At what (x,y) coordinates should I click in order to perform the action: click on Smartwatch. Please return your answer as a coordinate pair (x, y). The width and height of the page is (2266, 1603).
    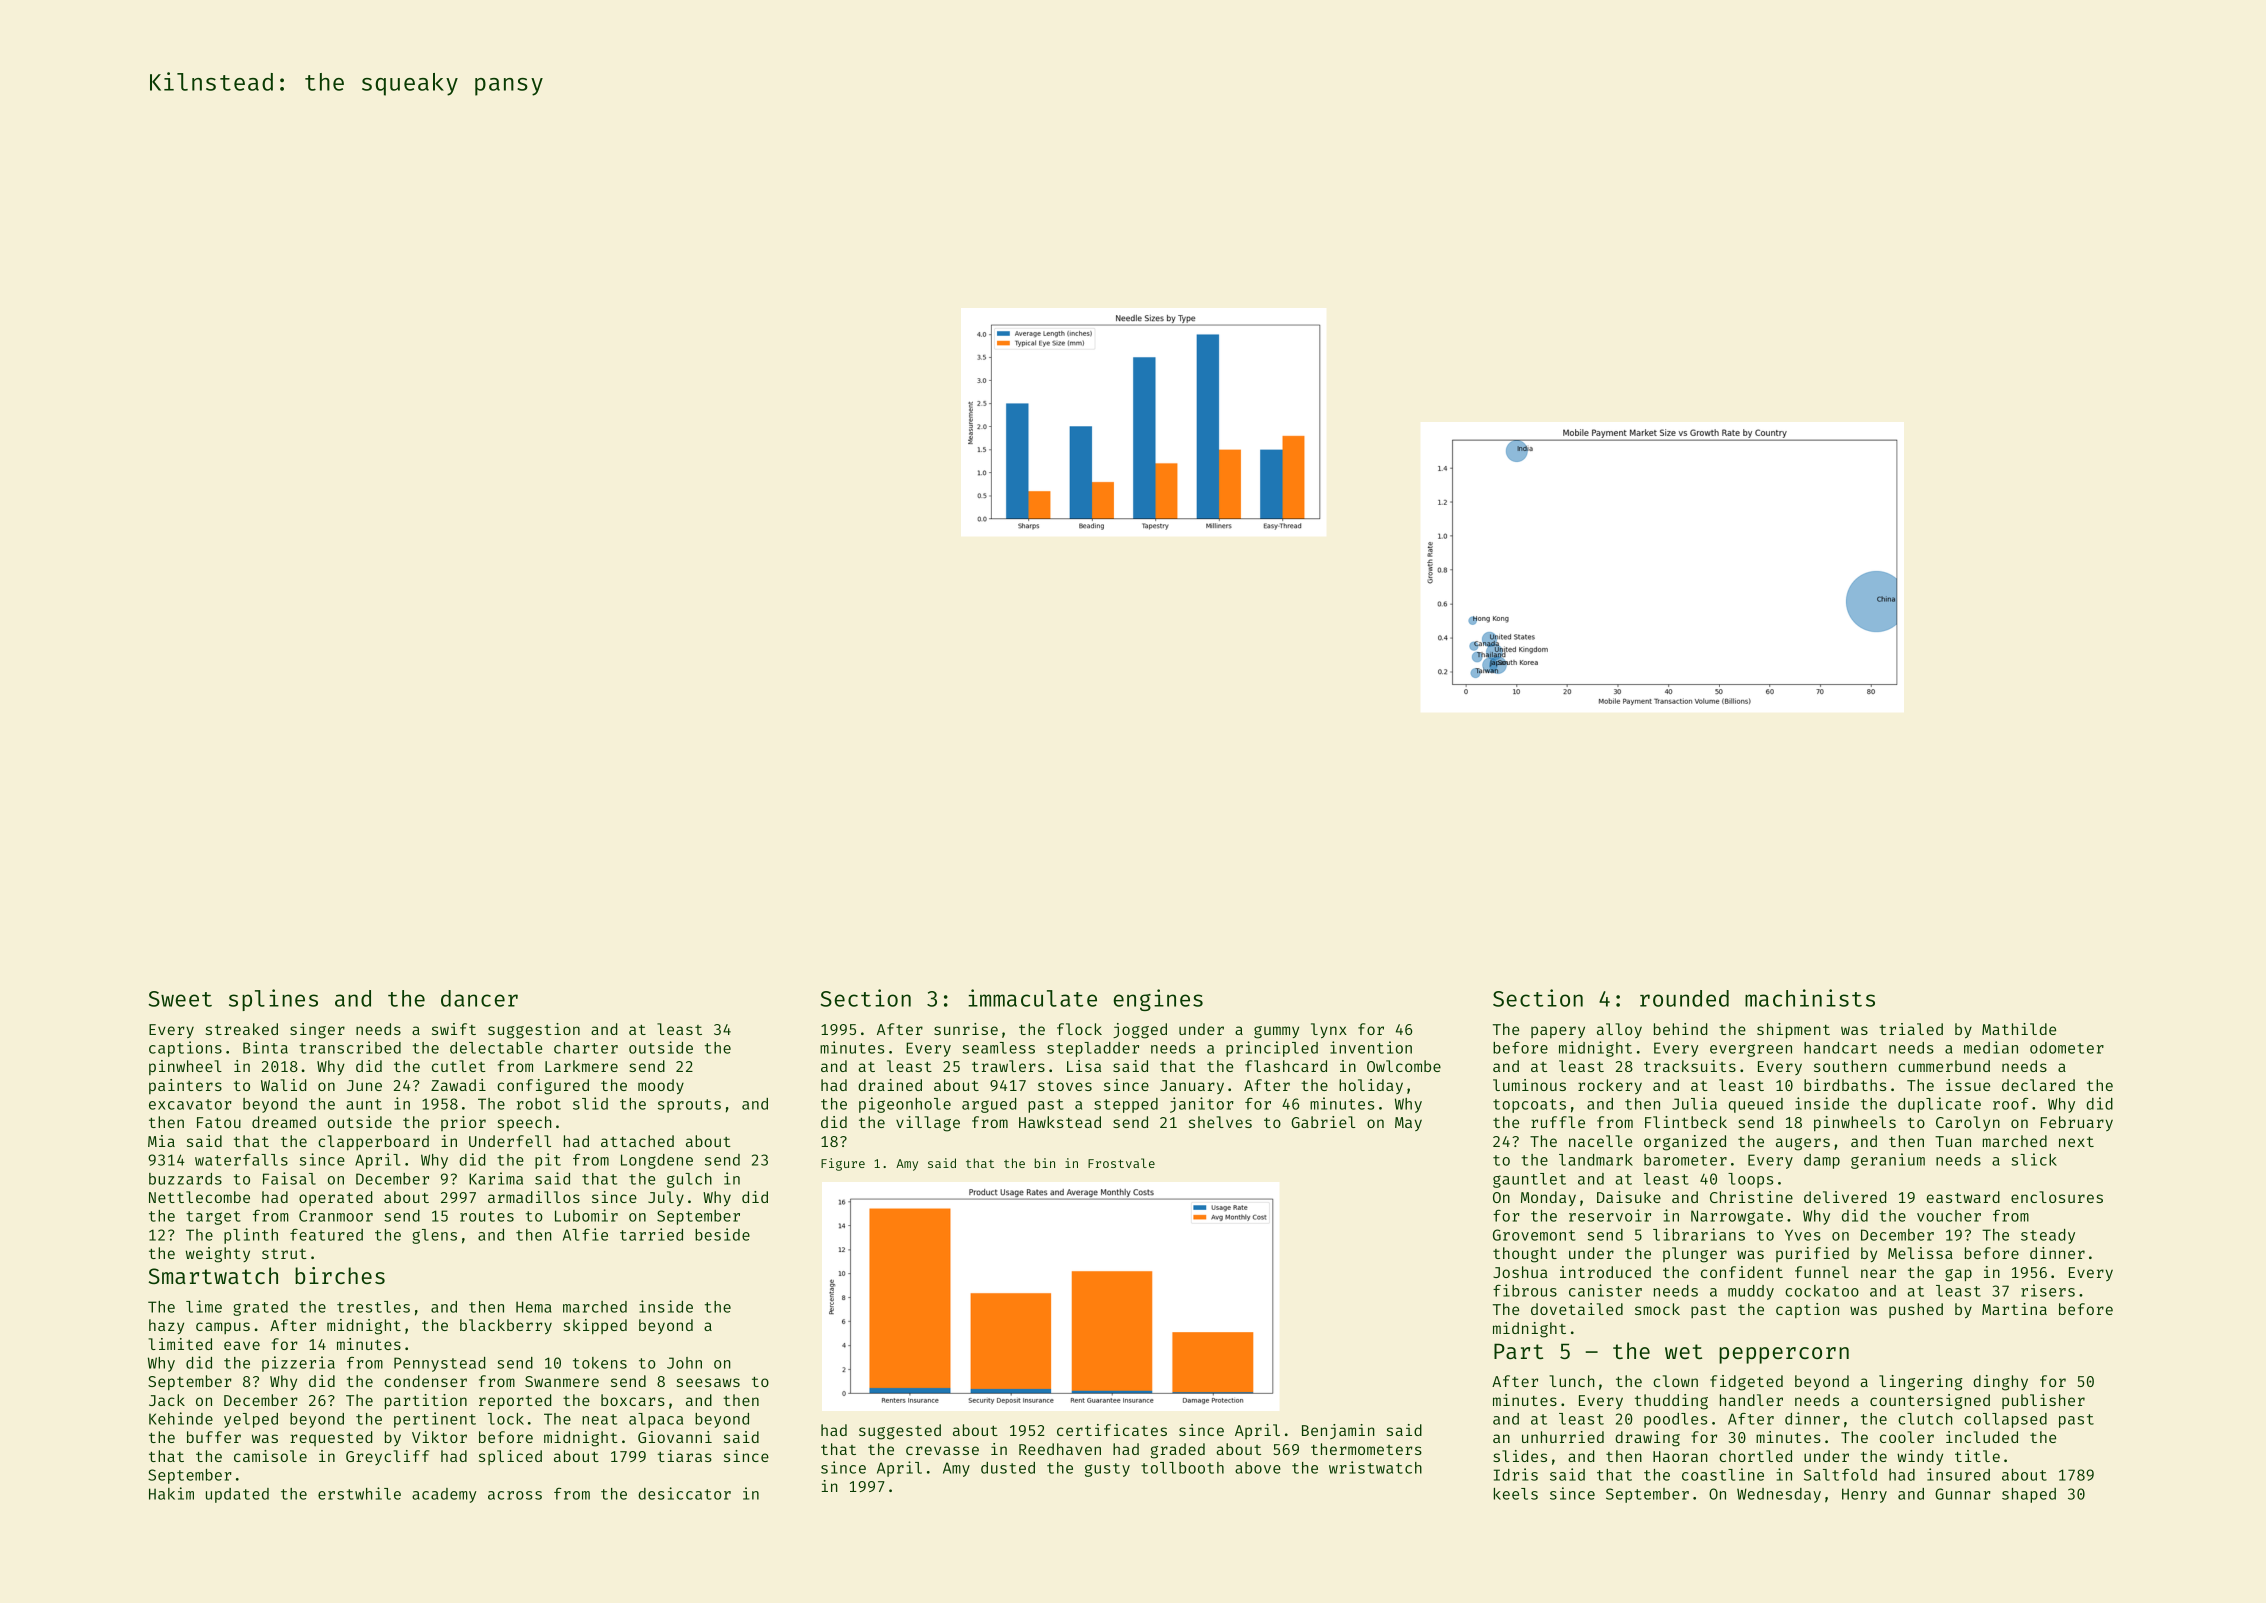
    Looking at the image, I should click on (213, 1275).
